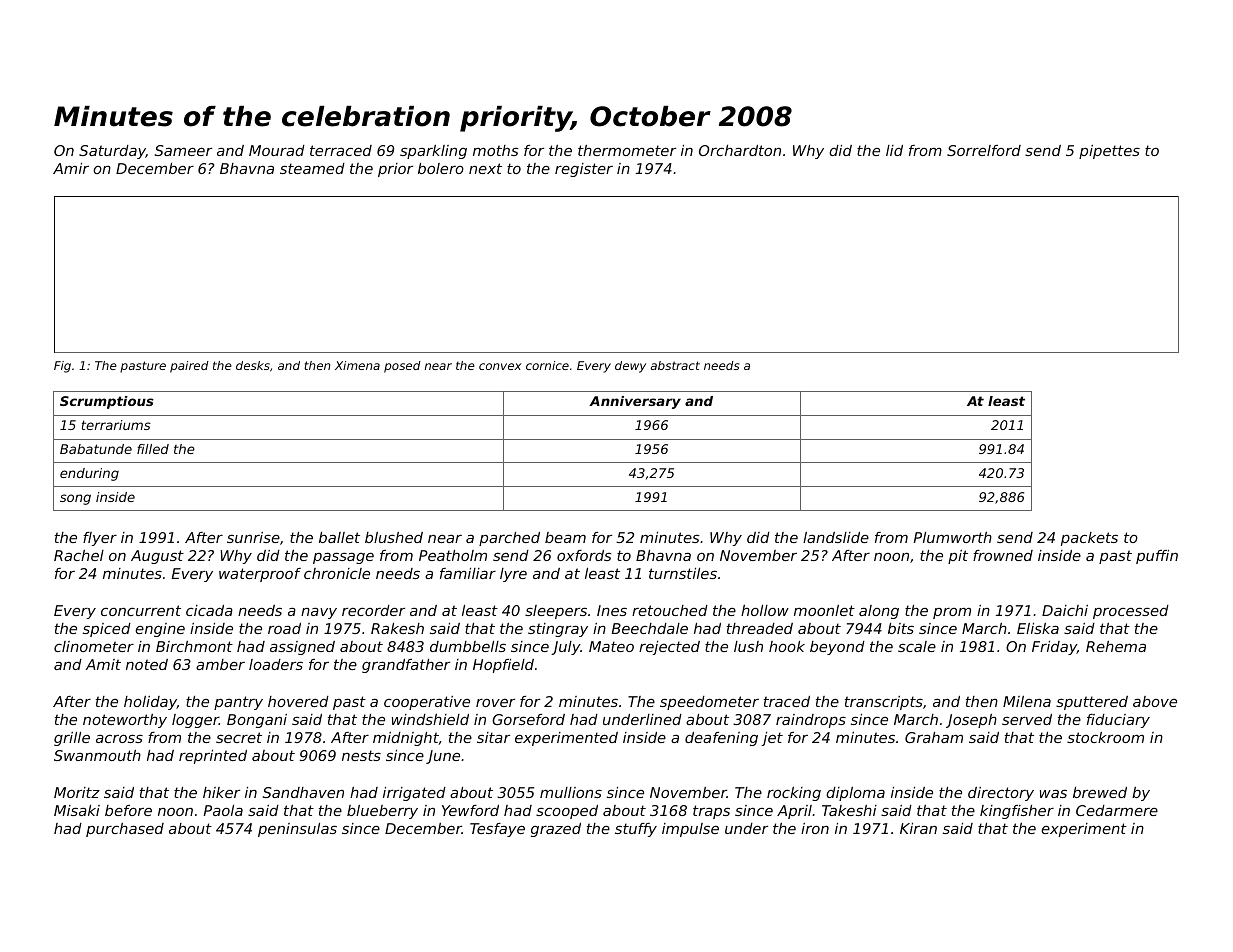 Image resolution: width=1233 pixels, height=952 pixels. Describe the element at coordinates (1089, 539) in the document. I see `packets` at that location.
